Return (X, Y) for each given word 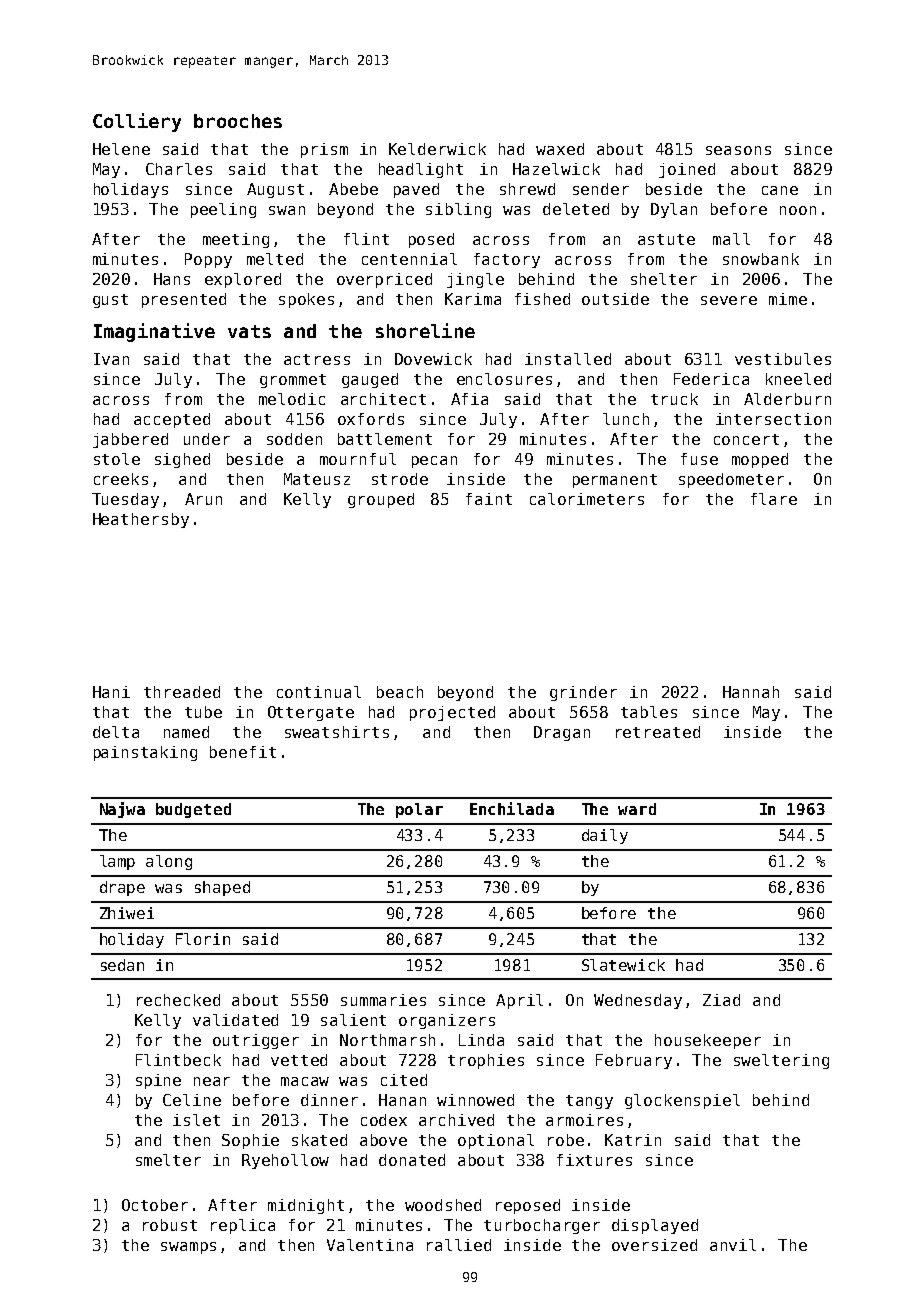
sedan (122, 965)
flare (774, 499)
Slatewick (623, 965)
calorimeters (587, 499)
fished (542, 299)
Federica (711, 379)
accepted (172, 420)
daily (605, 836)
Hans (172, 279)
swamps (188, 1248)
